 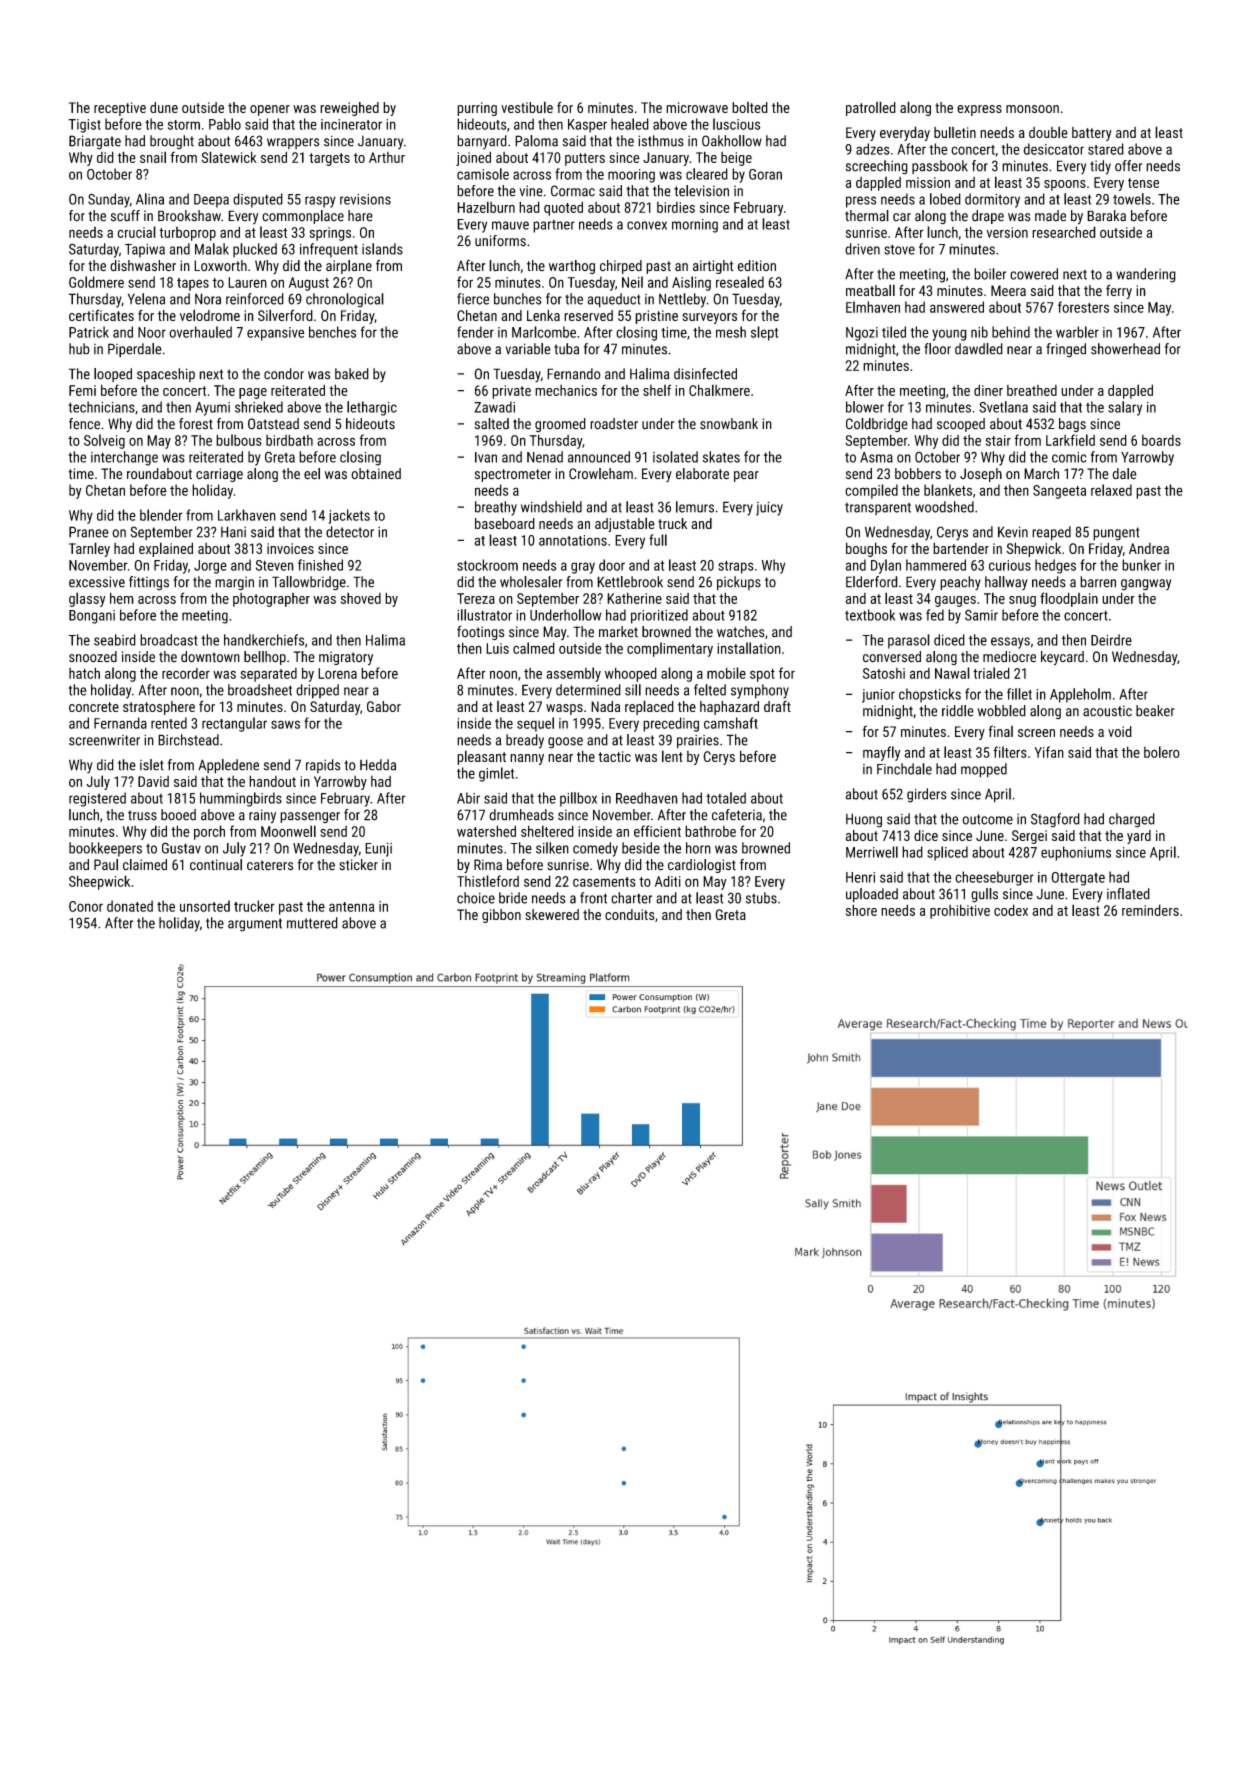 What do you see at coordinates (270, 110) in the page?
I see `opener` at bounding box center [270, 110].
